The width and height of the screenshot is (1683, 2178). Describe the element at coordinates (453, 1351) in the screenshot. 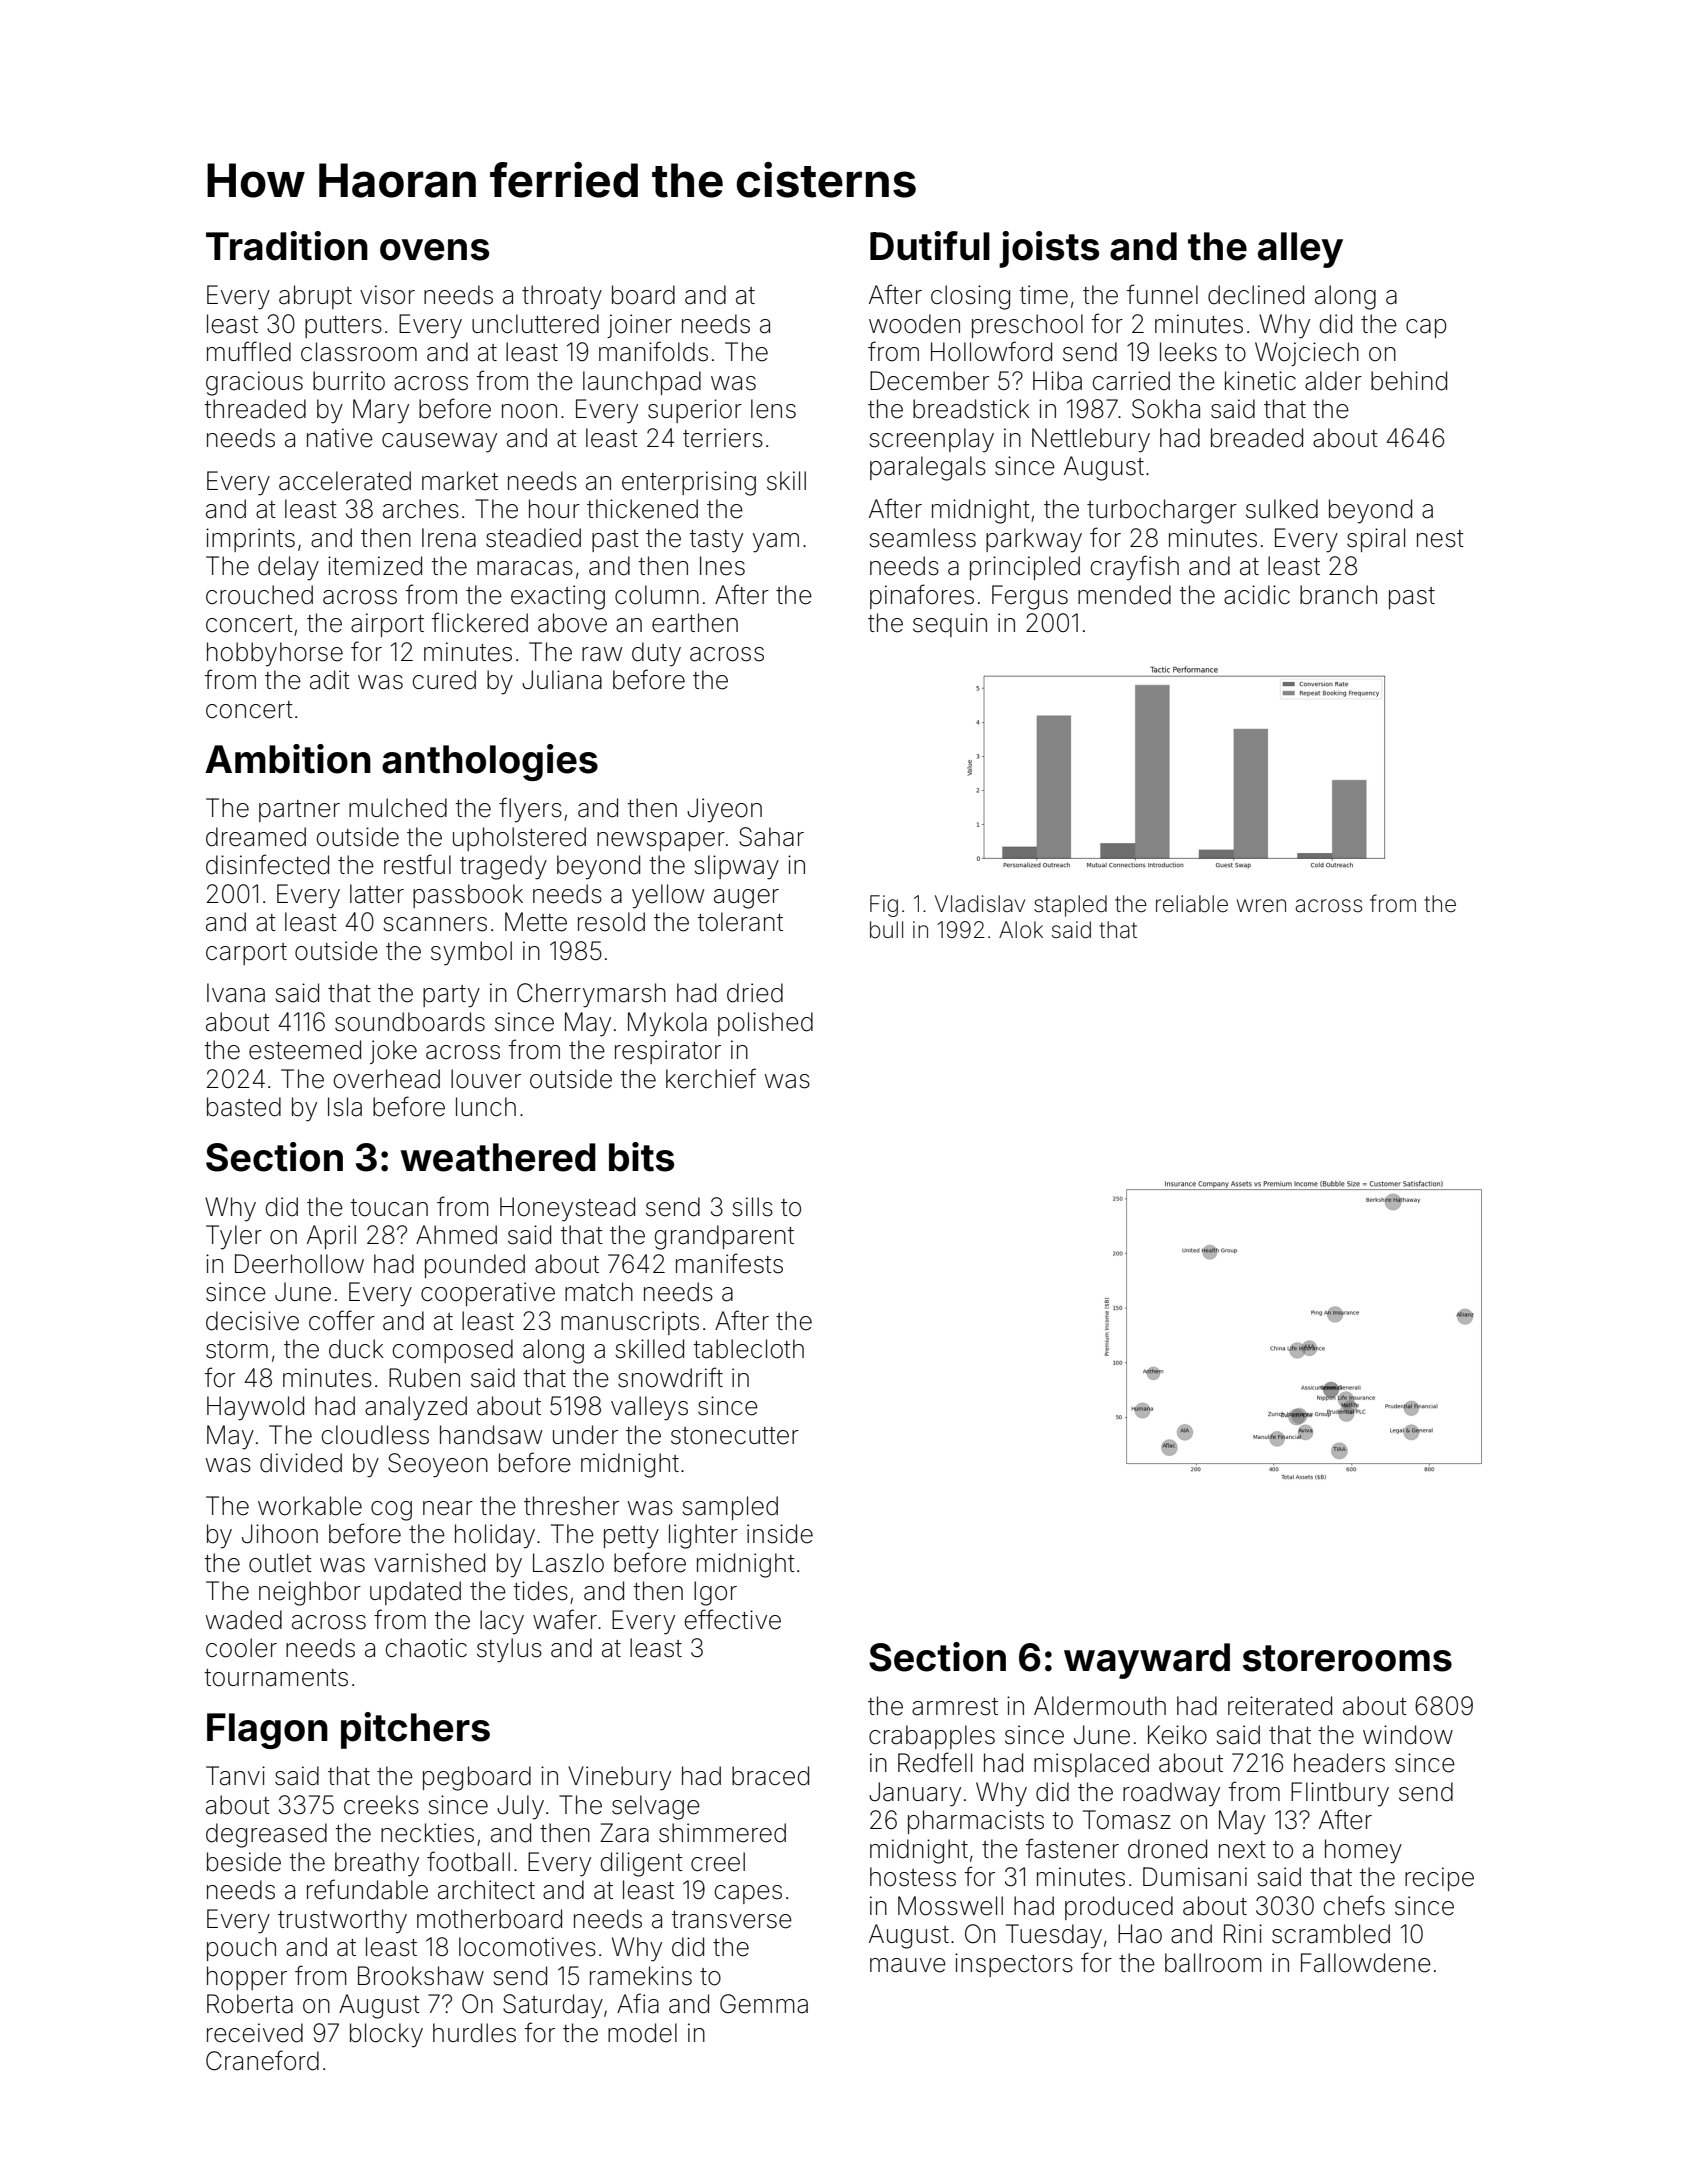

I see `composed` at that location.
